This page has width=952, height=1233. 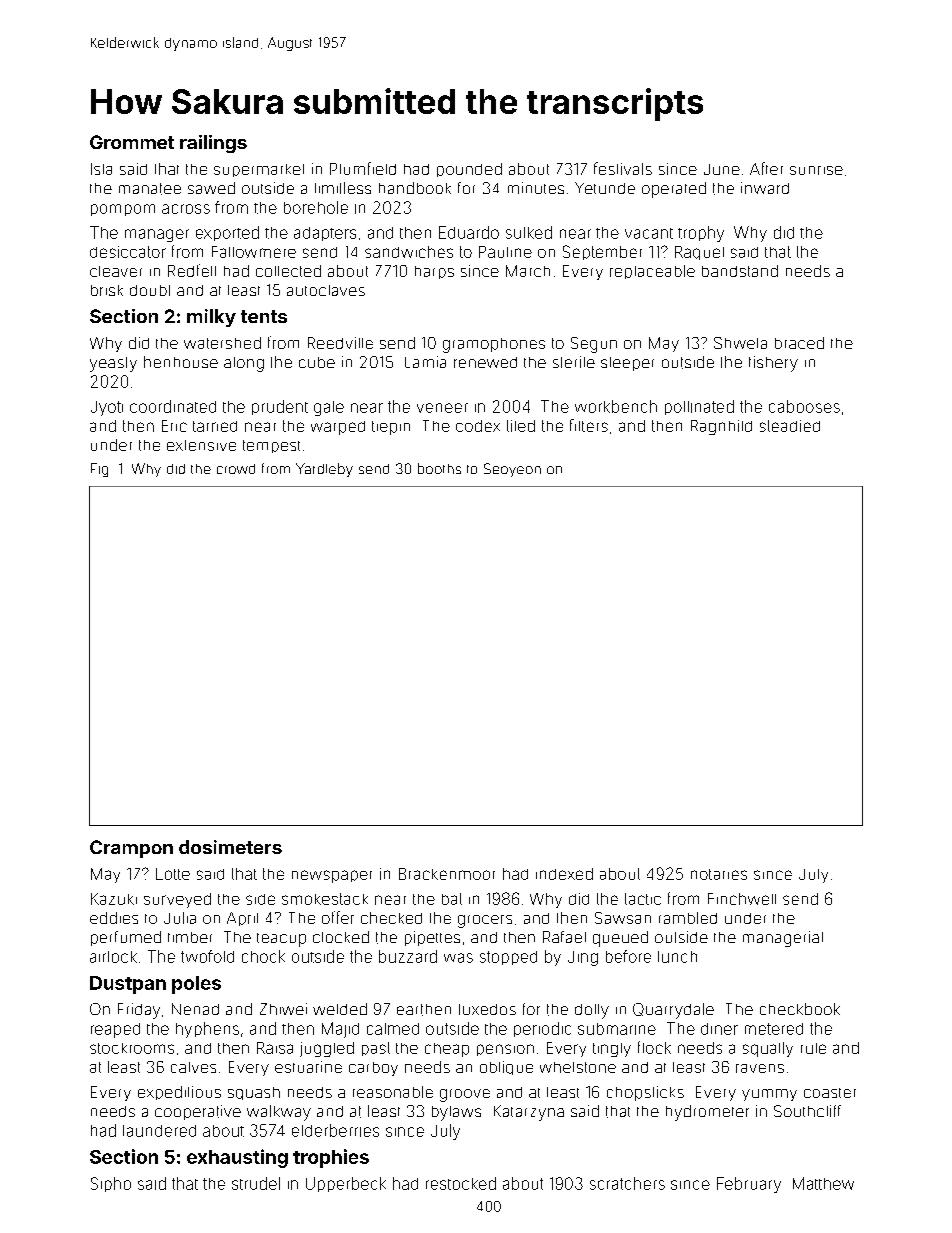 What do you see at coordinates (111, 1184) in the page?
I see `Sipho` at bounding box center [111, 1184].
